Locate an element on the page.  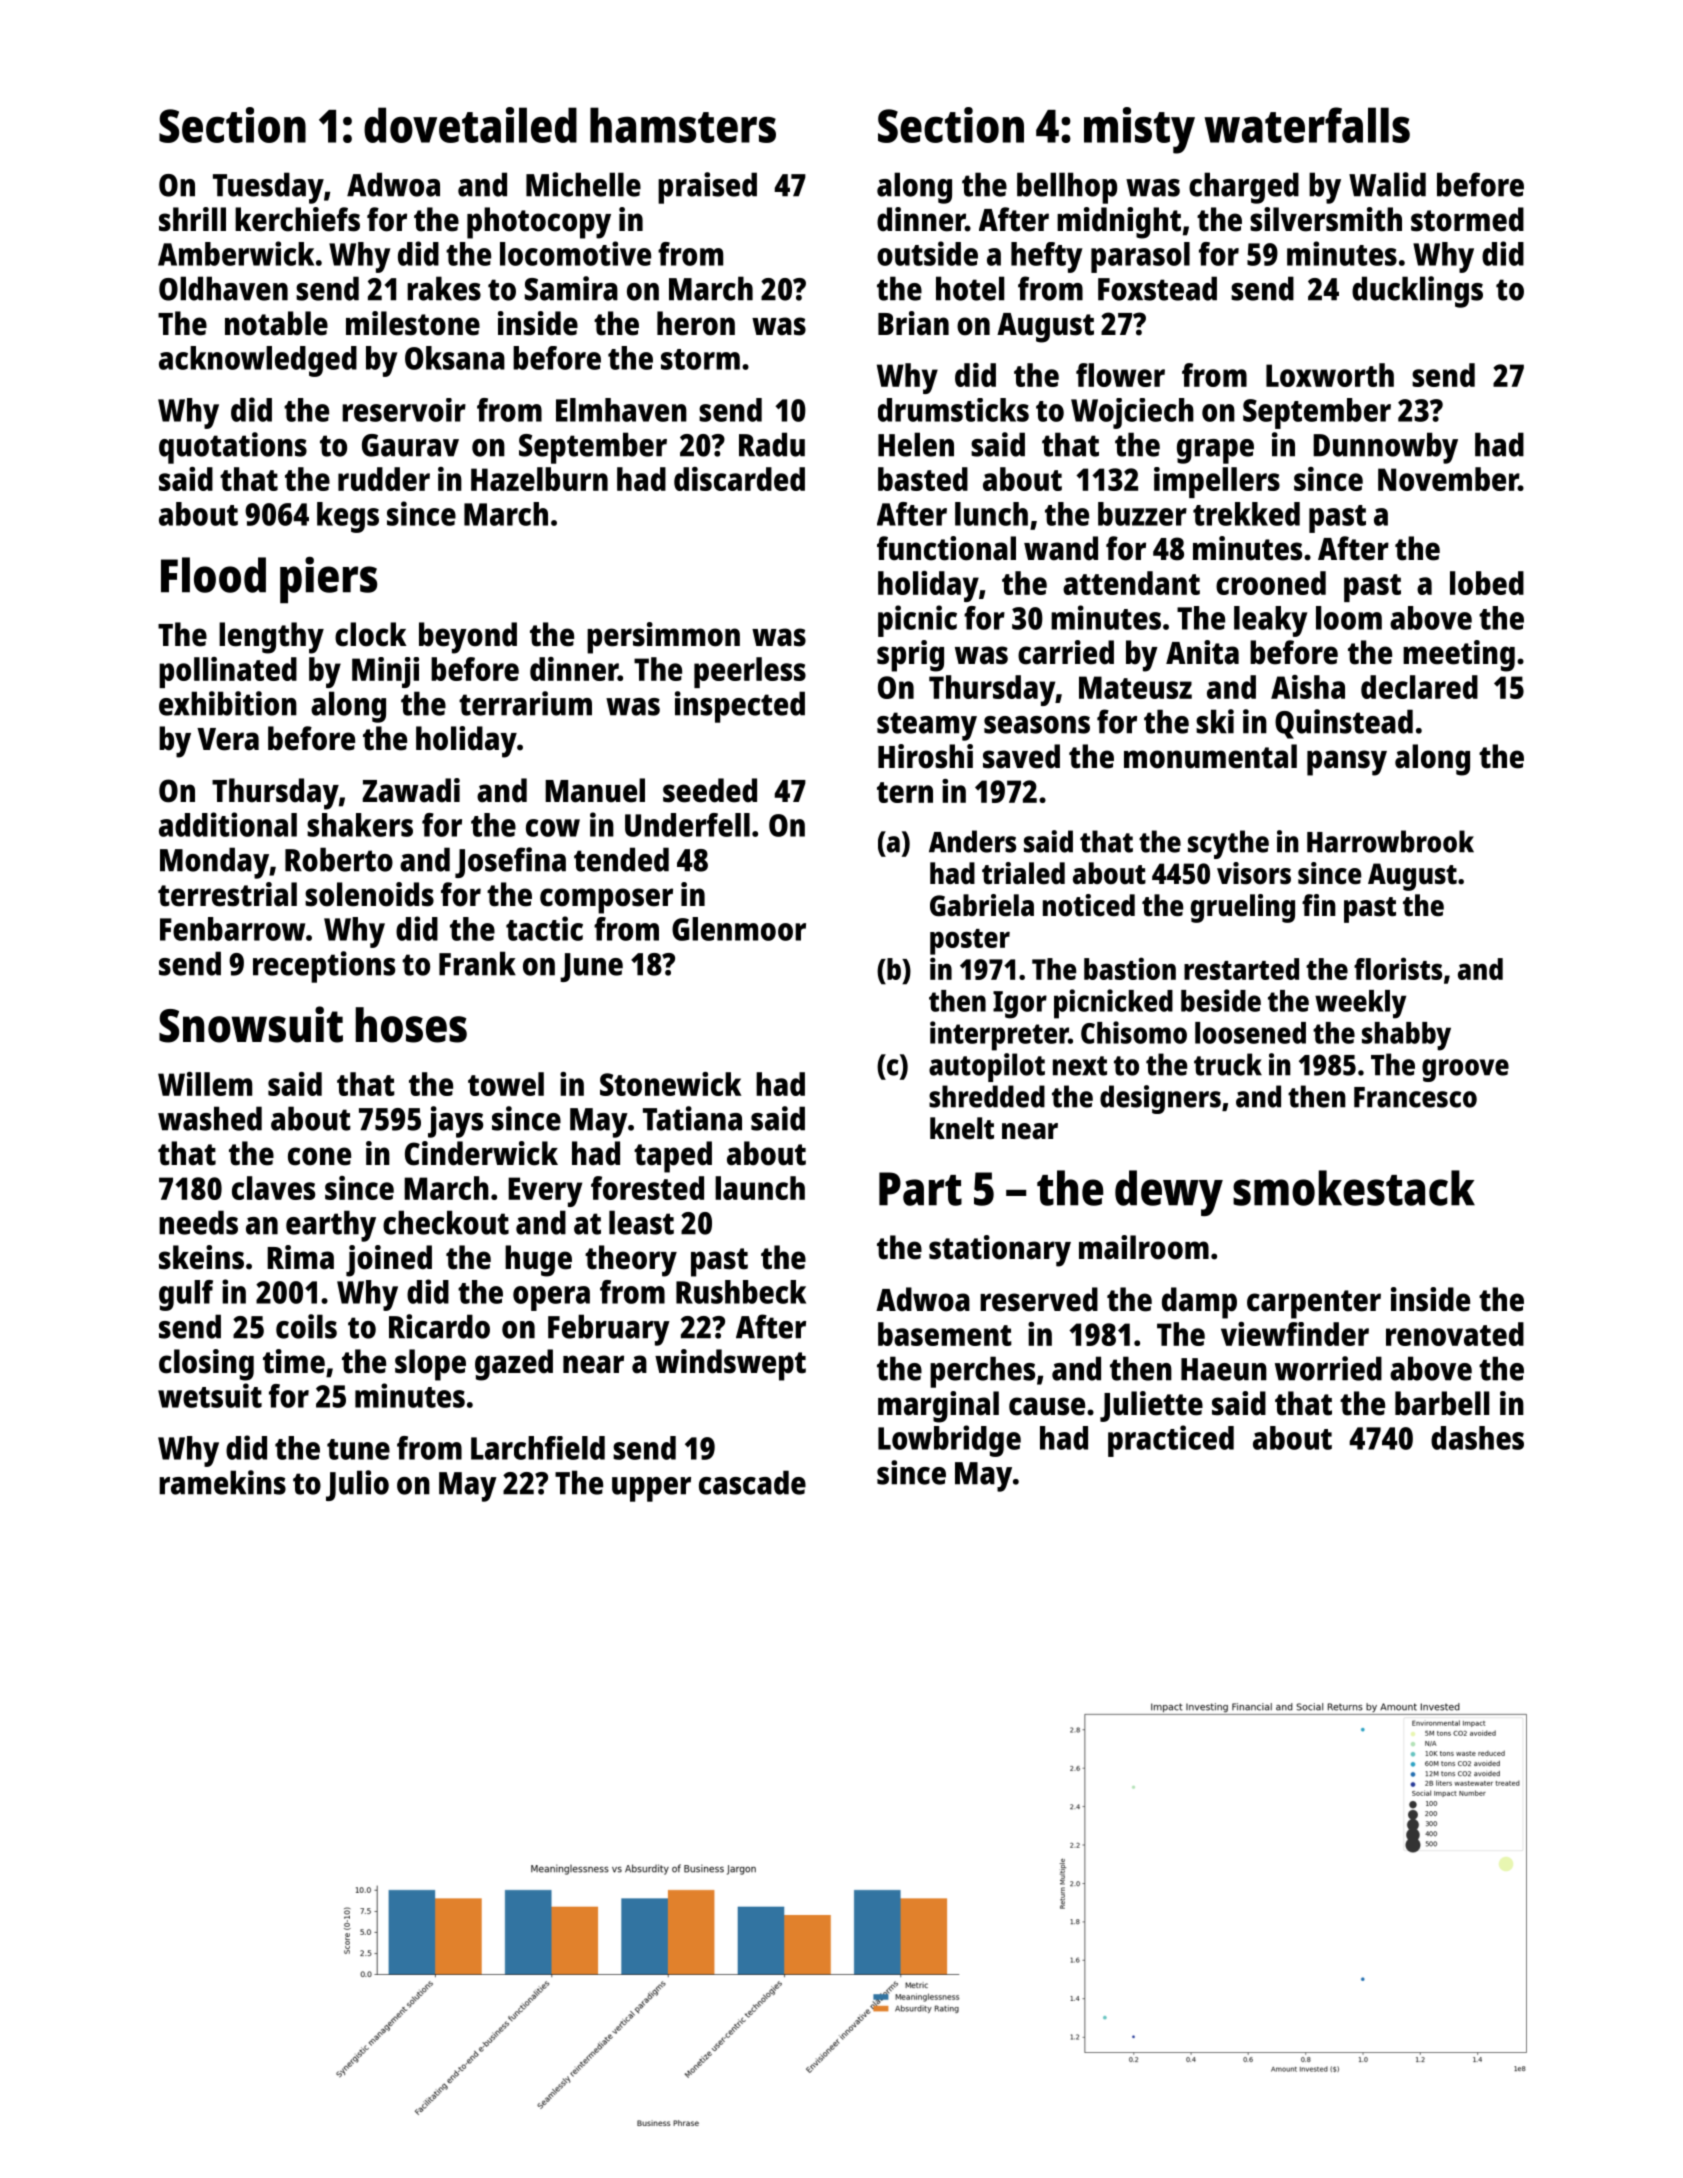
Julio is located at coordinates (357, 1485).
